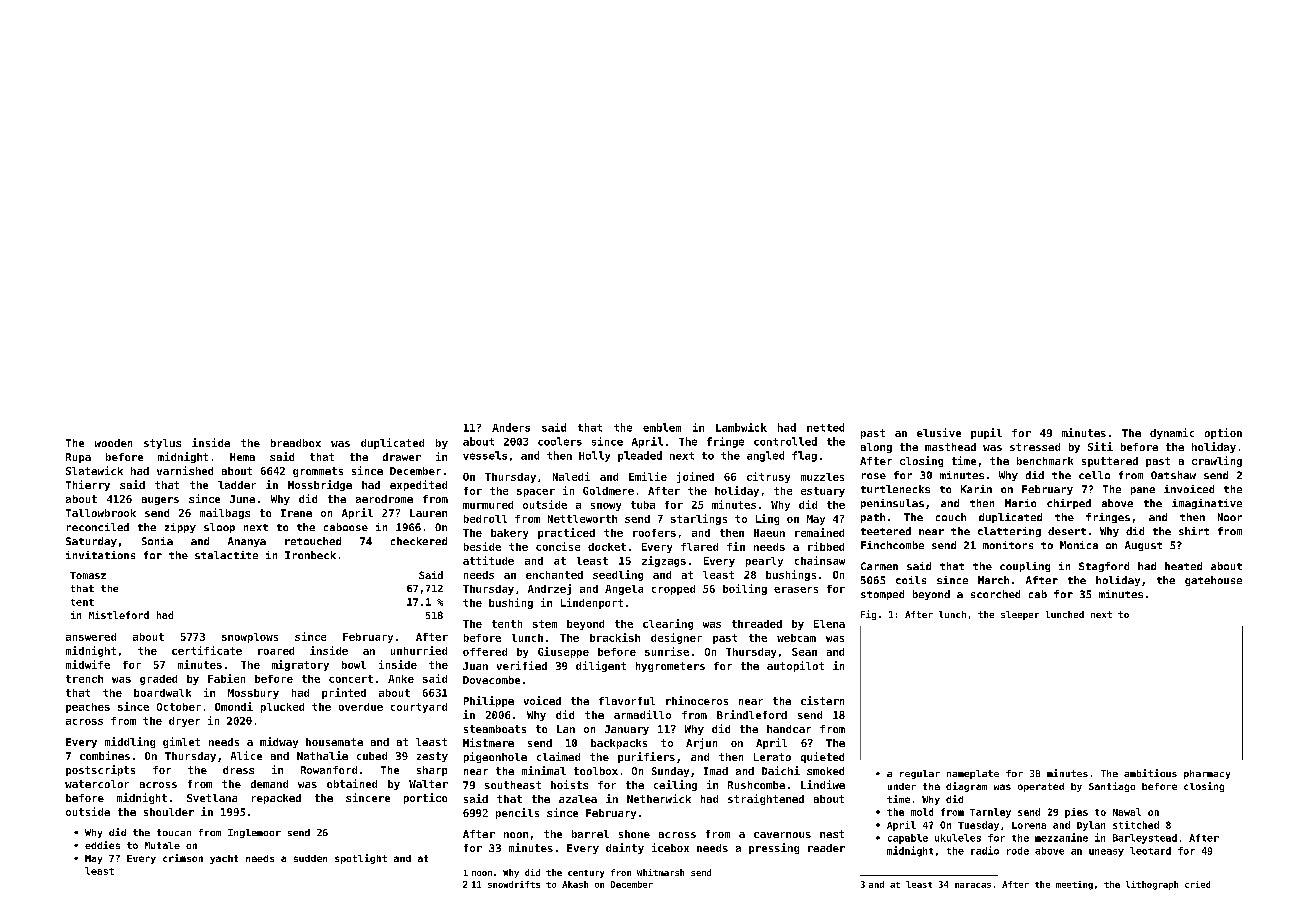  Describe the element at coordinates (832, 834) in the screenshot. I see `nest` at that location.
